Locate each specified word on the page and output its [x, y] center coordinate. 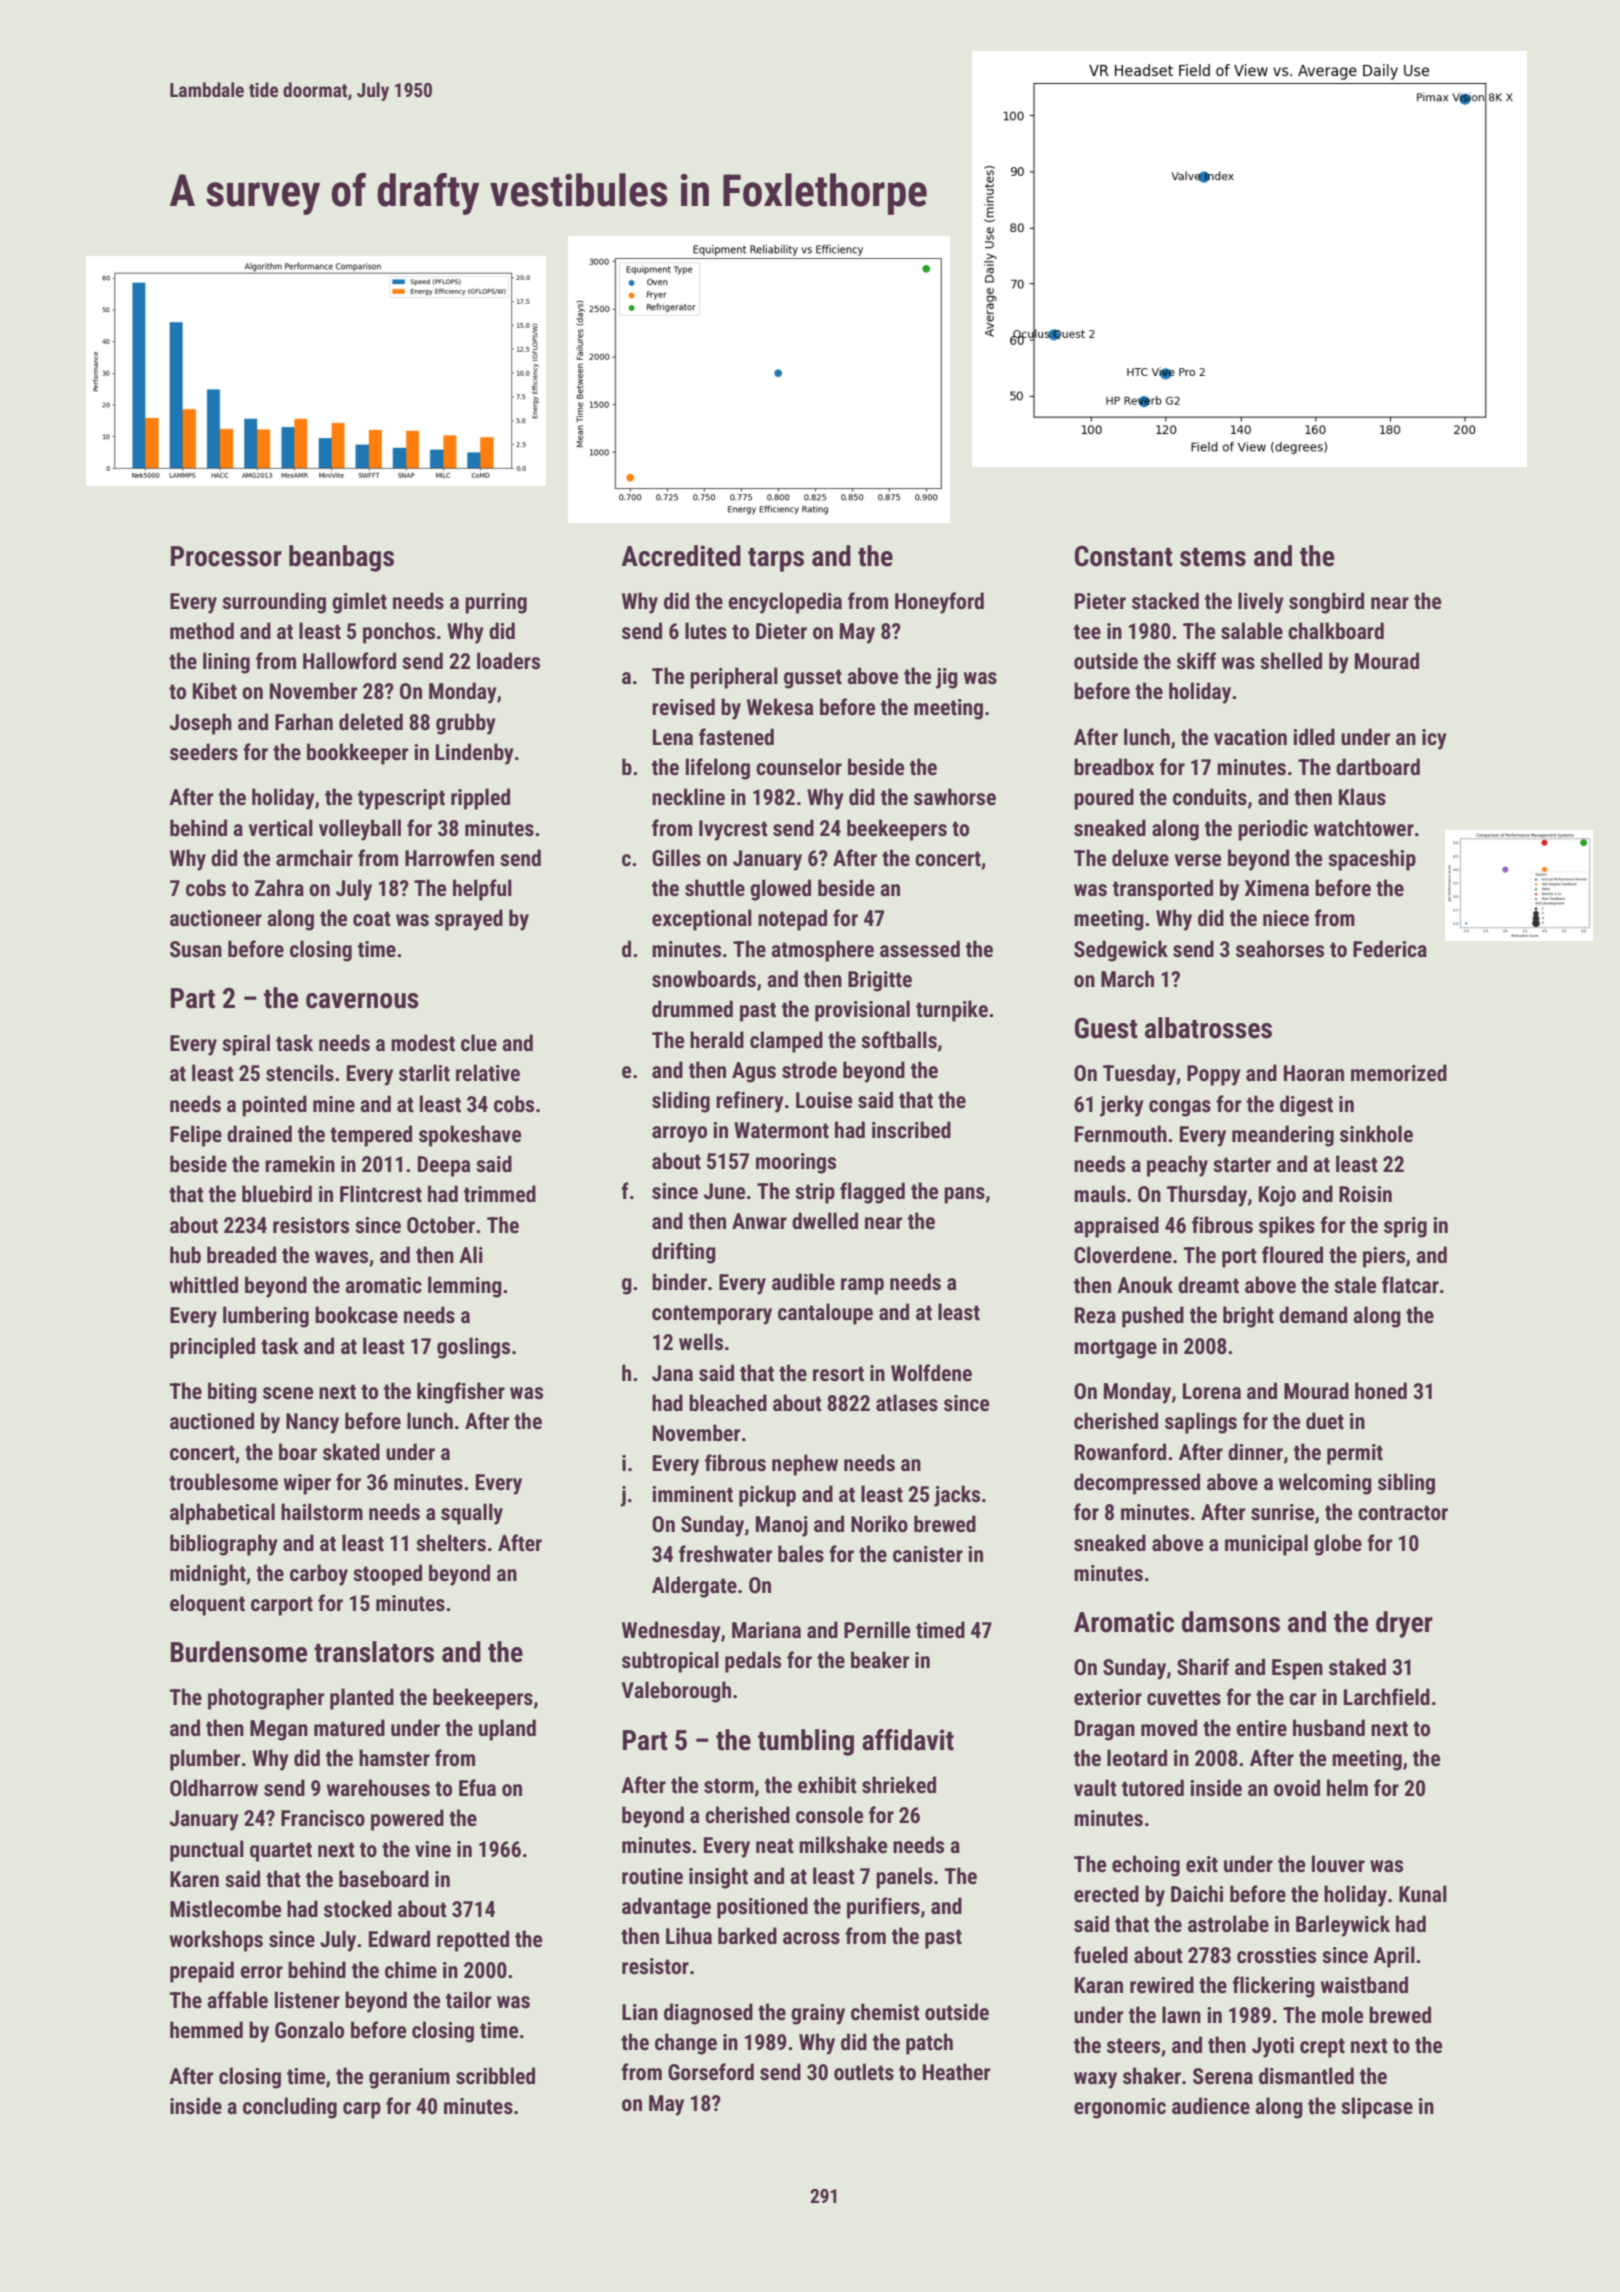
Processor [226, 556]
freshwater [725, 1554]
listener [307, 2000]
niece [1286, 918]
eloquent [207, 1605]
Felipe [196, 1136]
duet [1325, 1421]
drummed [692, 1009]
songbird [1326, 603]
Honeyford [939, 603]
